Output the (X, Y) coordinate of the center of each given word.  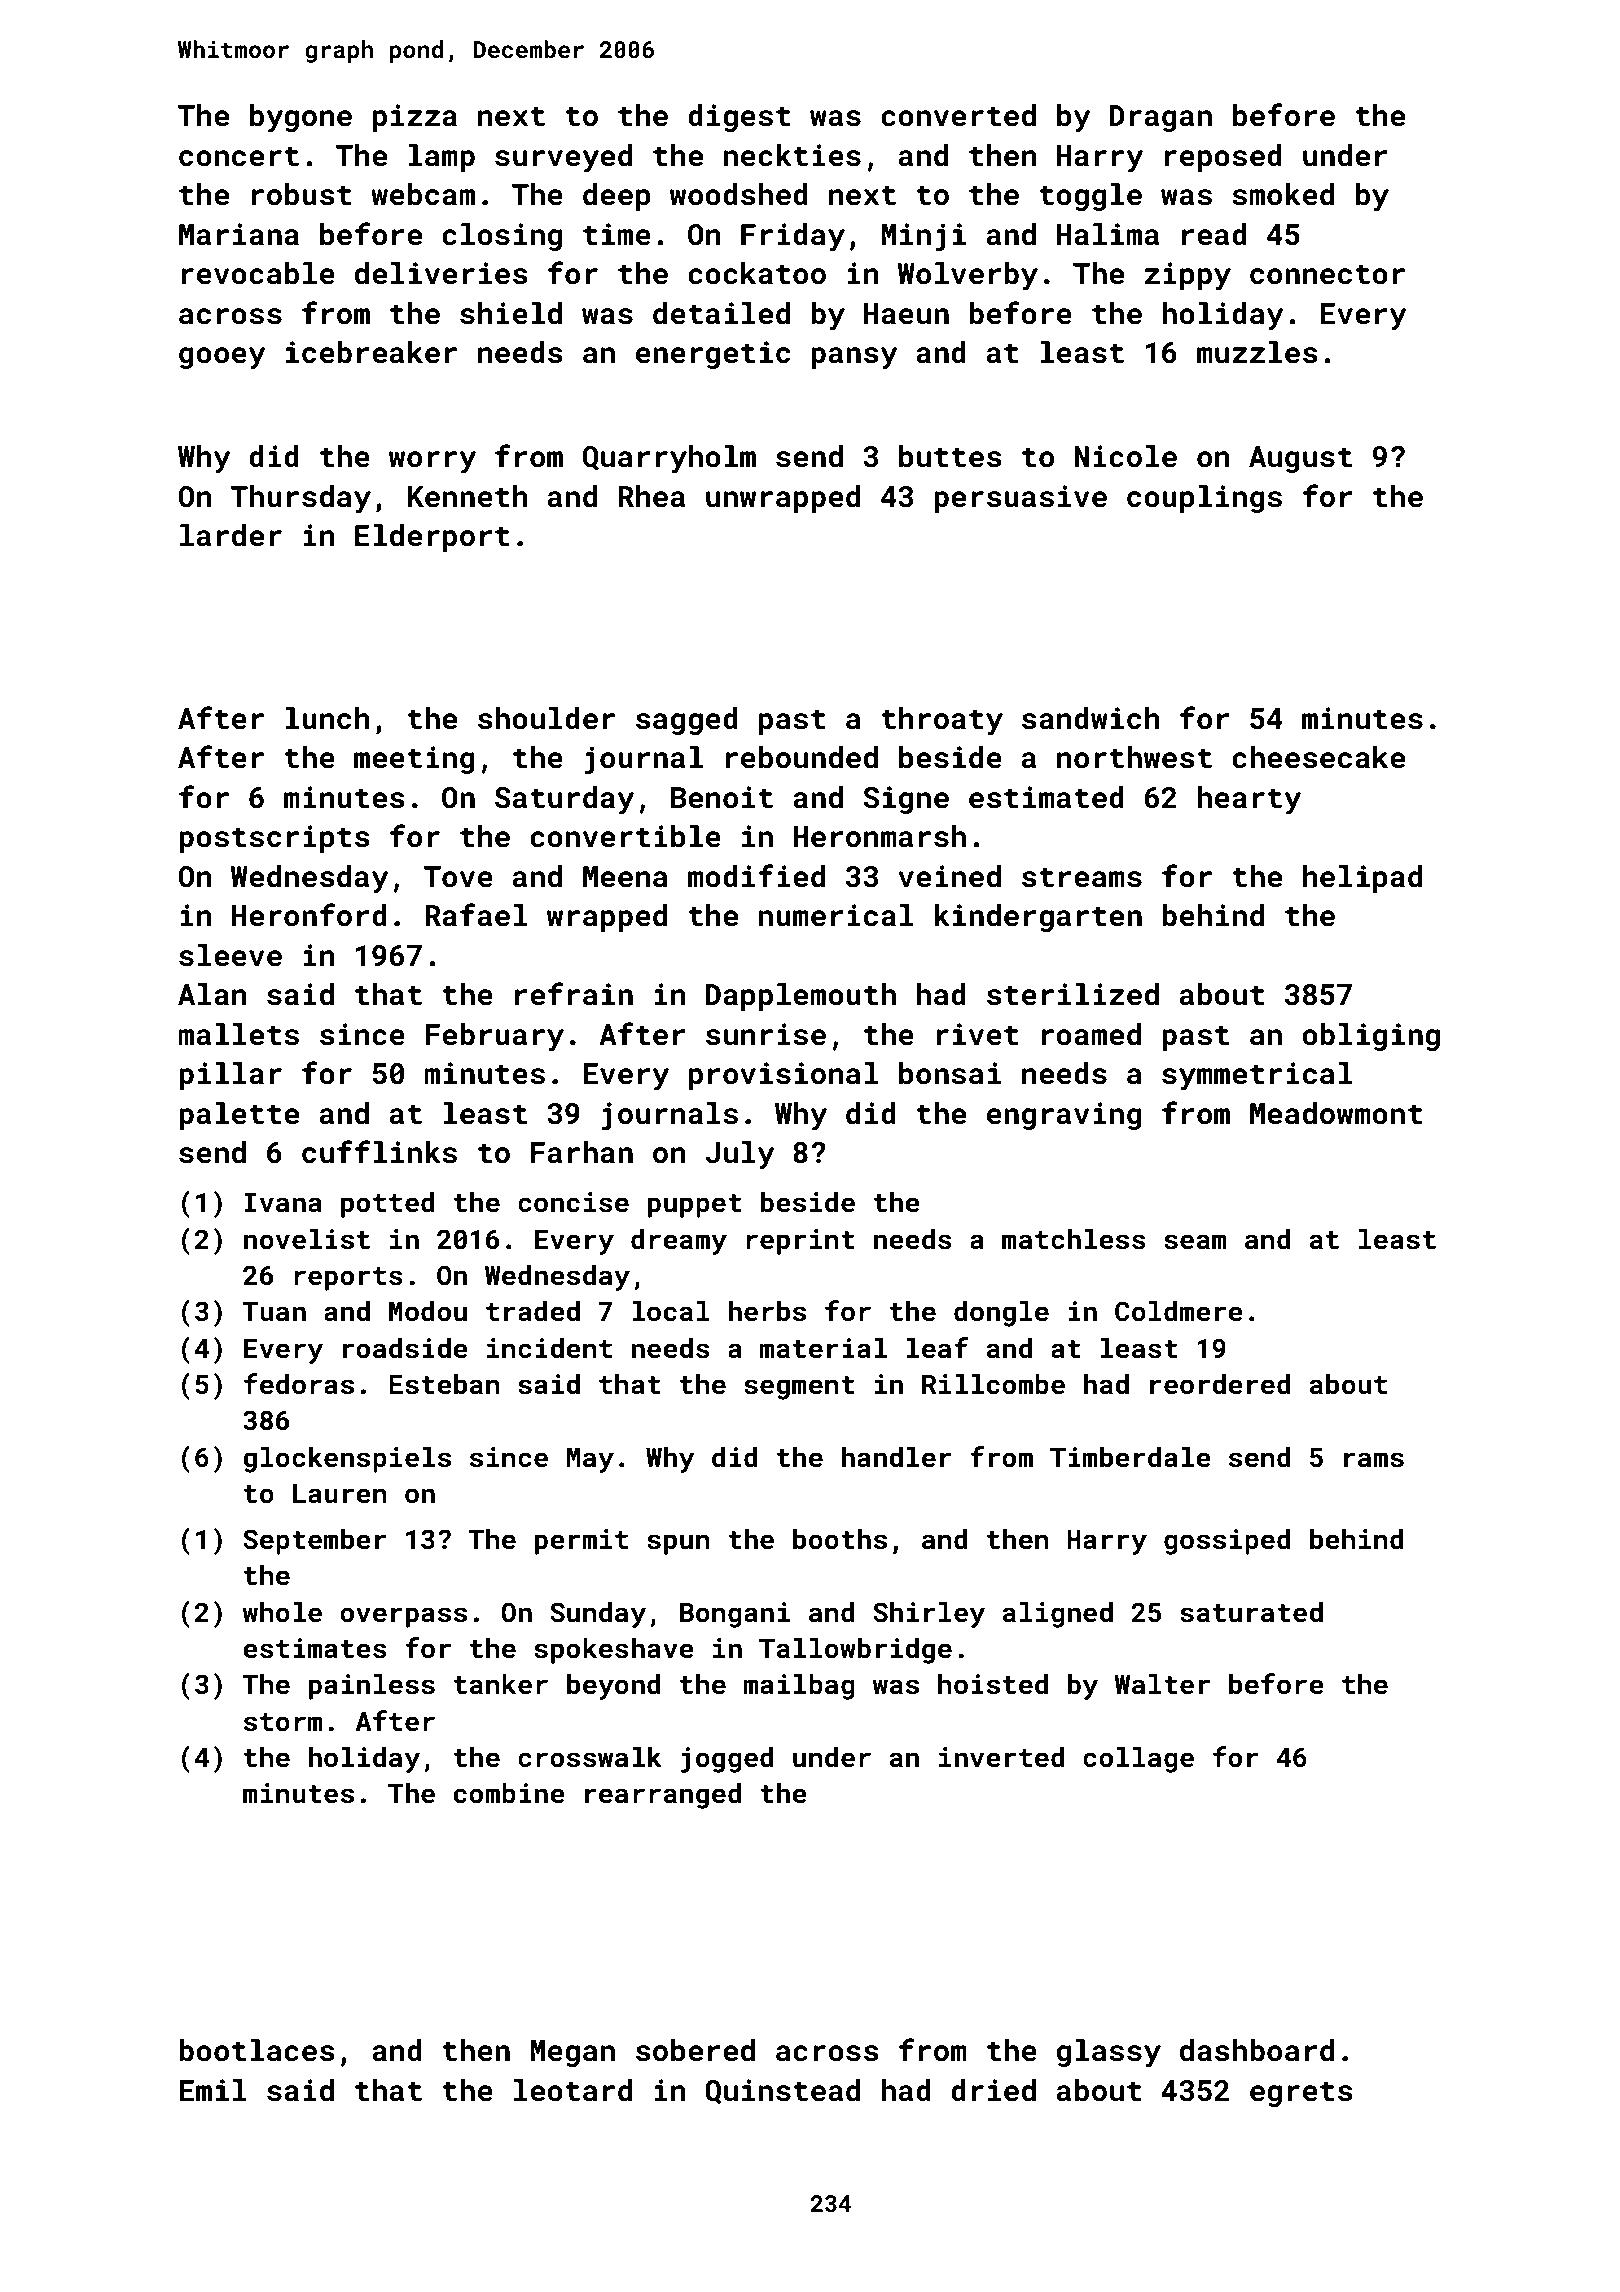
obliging (1371, 1037)
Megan (572, 2053)
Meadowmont (1336, 1113)
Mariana (239, 234)
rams (1374, 1460)
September (315, 1542)
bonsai (950, 1073)
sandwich (1091, 718)
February (494, 1037)
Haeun (906, 314)
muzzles (1257, 352)
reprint (800, 1242)
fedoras (299, 1384)
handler (897, 1457)
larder (231, 535)
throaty (942, 721)
